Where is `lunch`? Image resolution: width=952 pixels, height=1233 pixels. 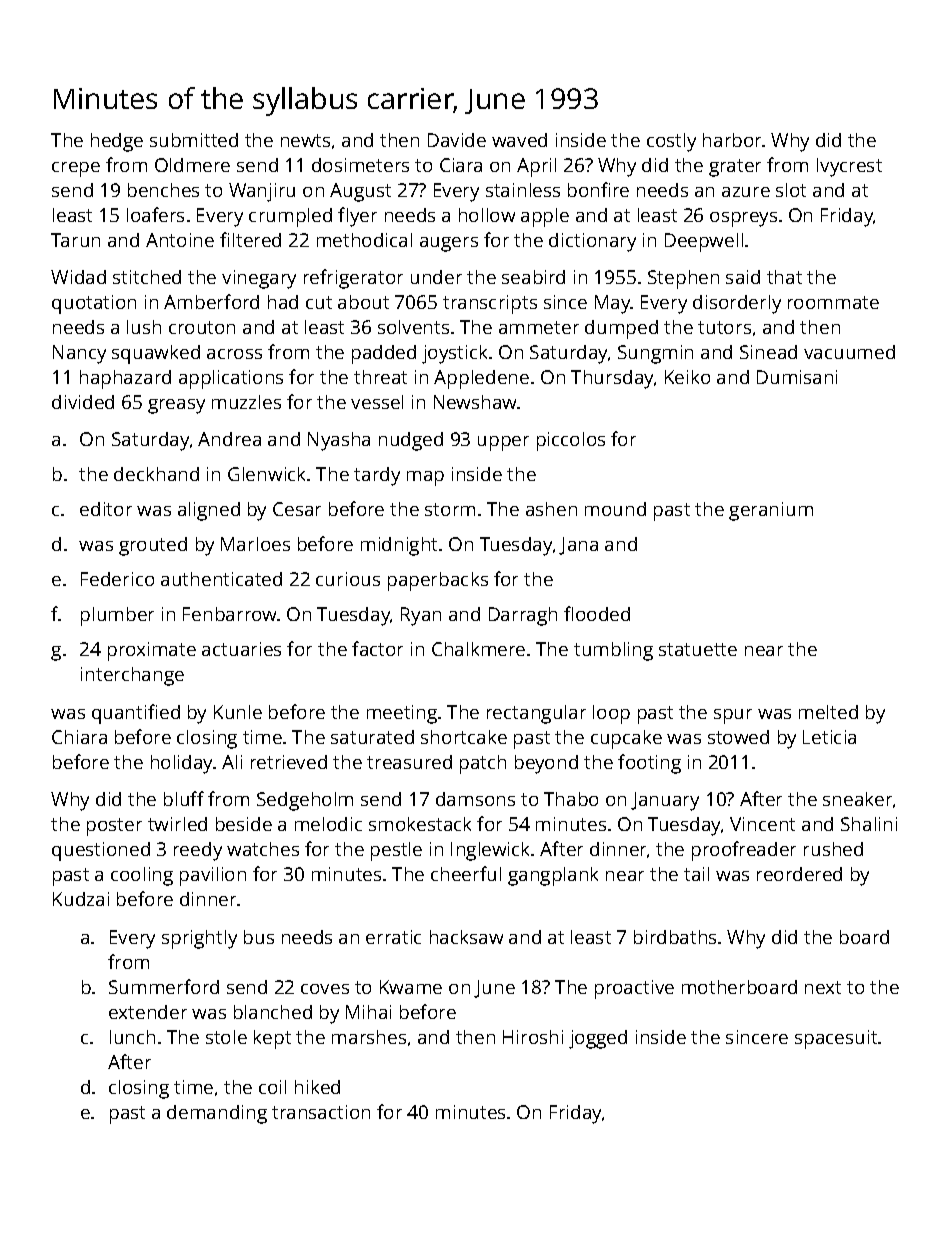
lunch is located at coordinates (132, 1037).
